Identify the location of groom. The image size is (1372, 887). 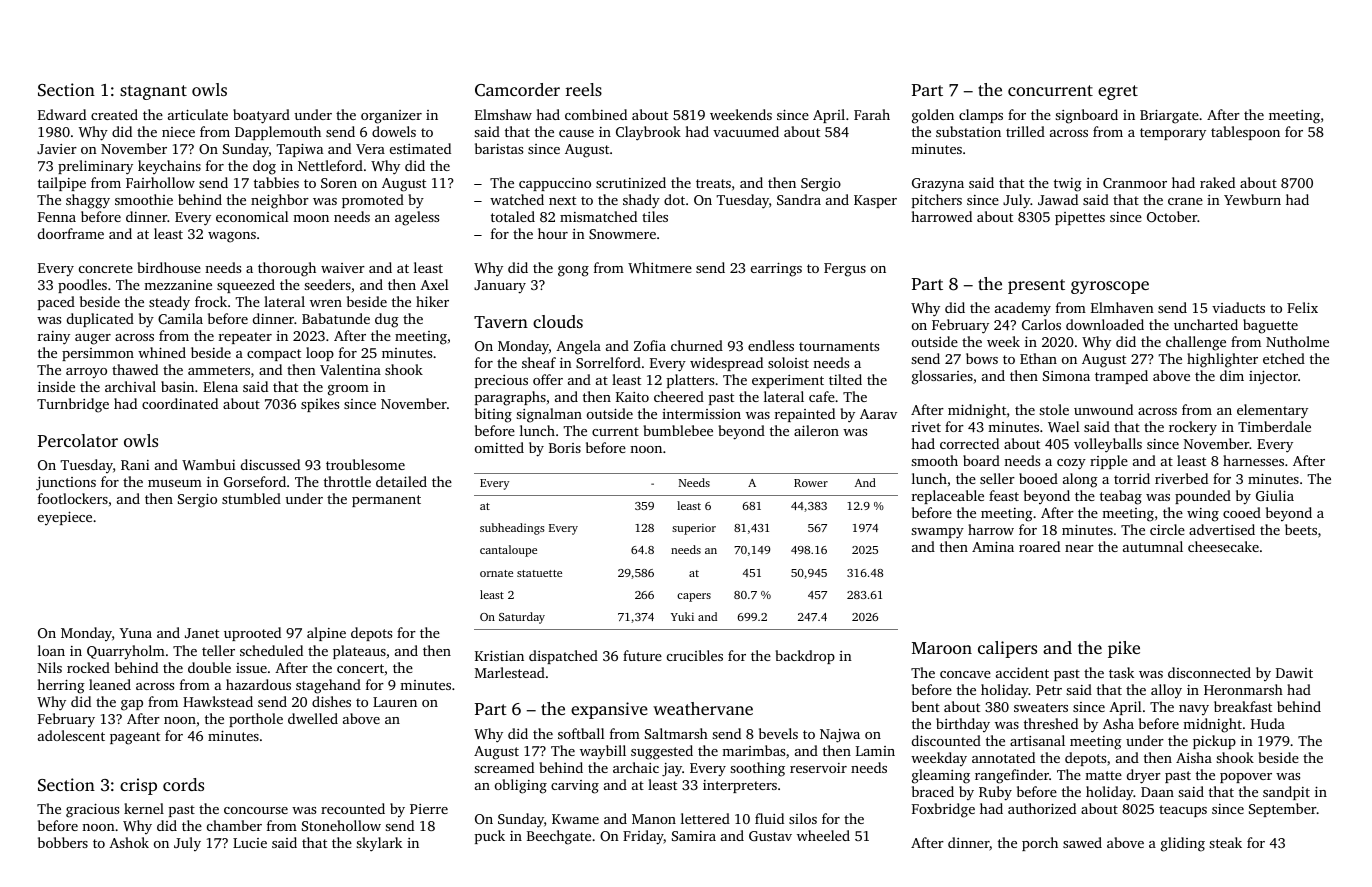
(348, 390).
